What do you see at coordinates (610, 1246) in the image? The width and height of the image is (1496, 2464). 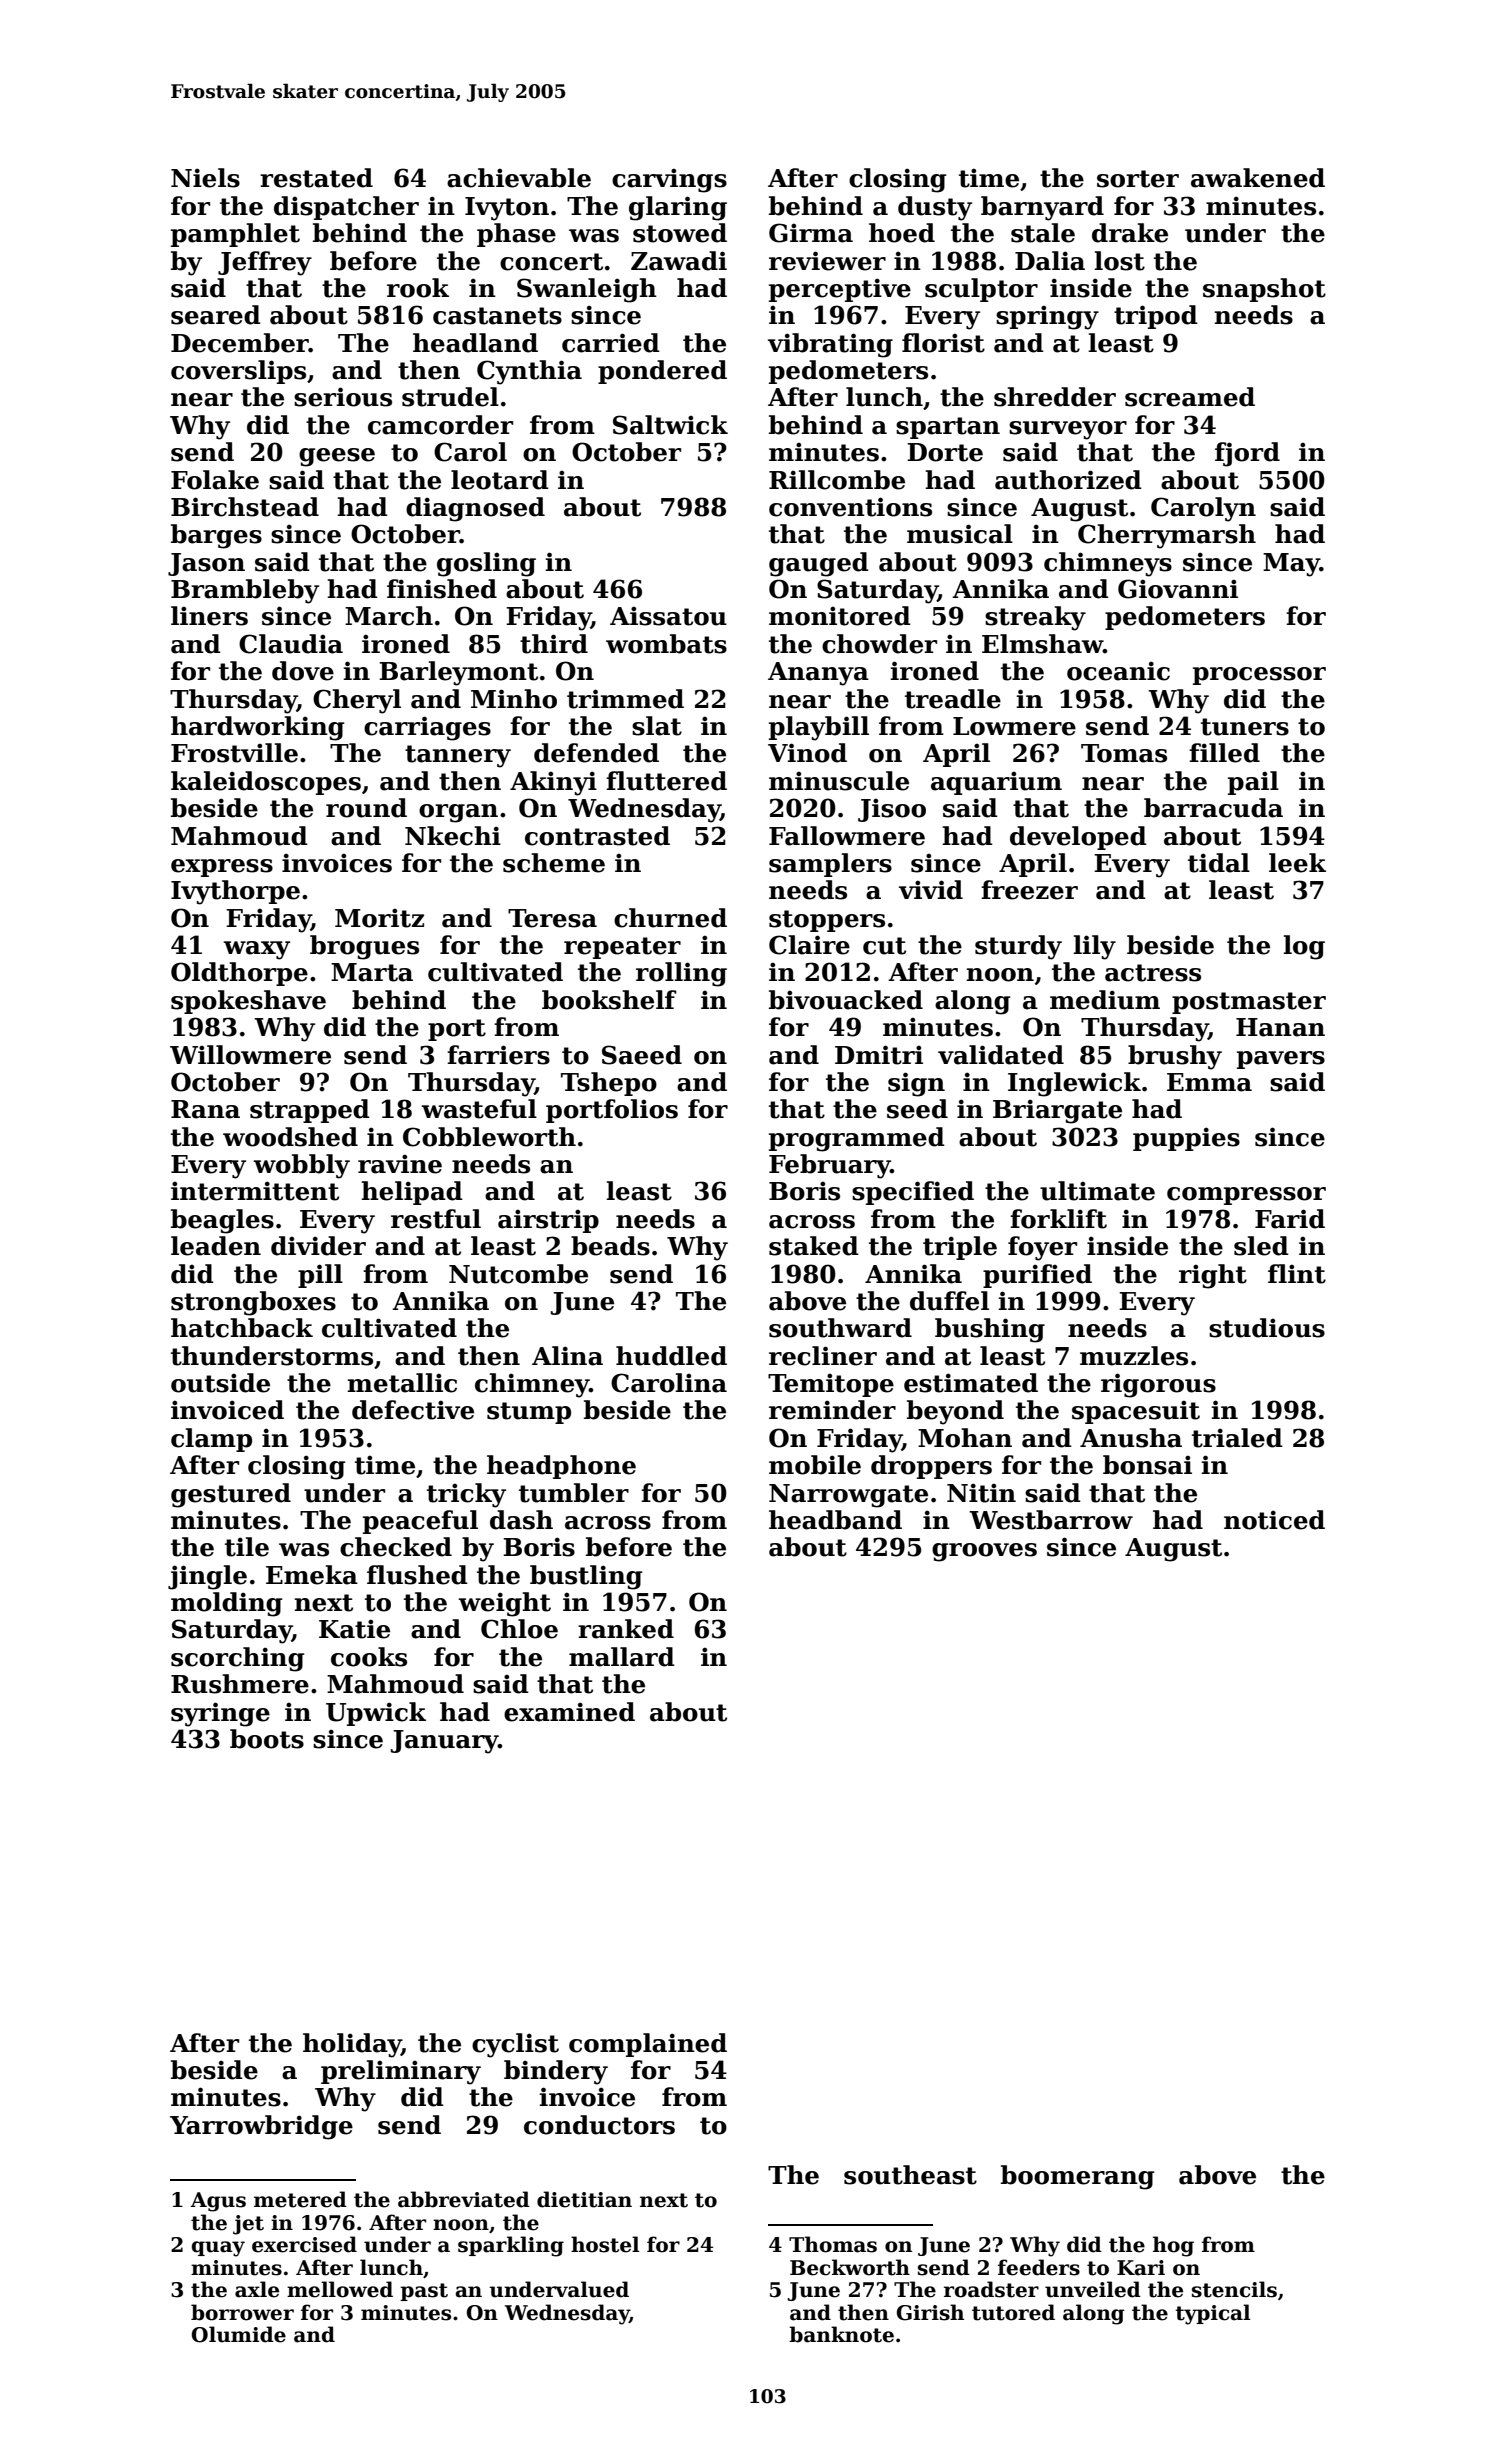 I see `beads` at bounding box center [610, 1246].
